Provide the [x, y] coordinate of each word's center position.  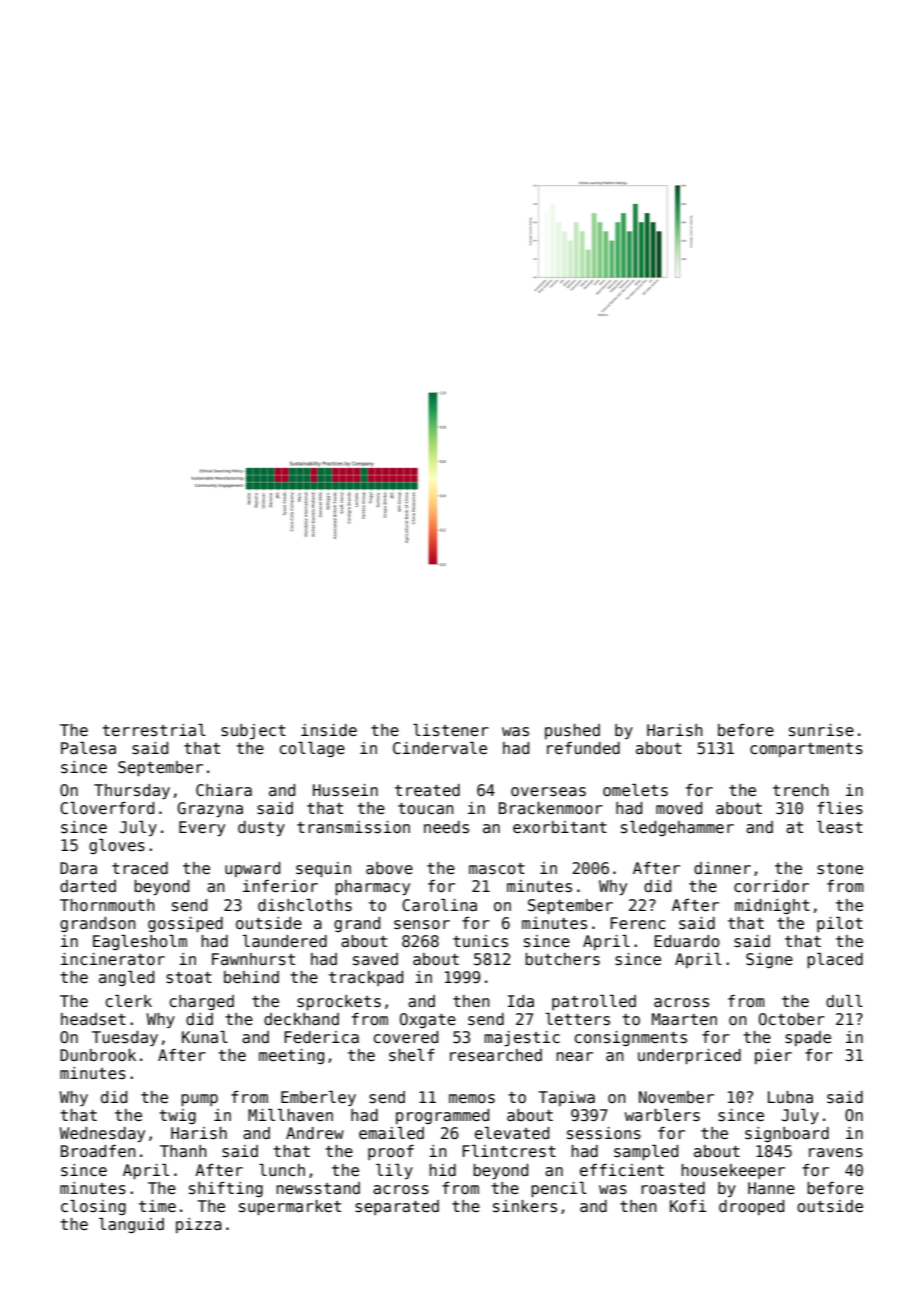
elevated [512, 1133]
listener [451, 730]
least [840, 827]
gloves [117, 846]
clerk [129, 1001]
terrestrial [154, 730]
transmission [353, 827]
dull [844, 1001]
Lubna [790, 1097]
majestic [522, 1039]
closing [93, 1207]
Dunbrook [98, 1055]
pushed [572, 731]
